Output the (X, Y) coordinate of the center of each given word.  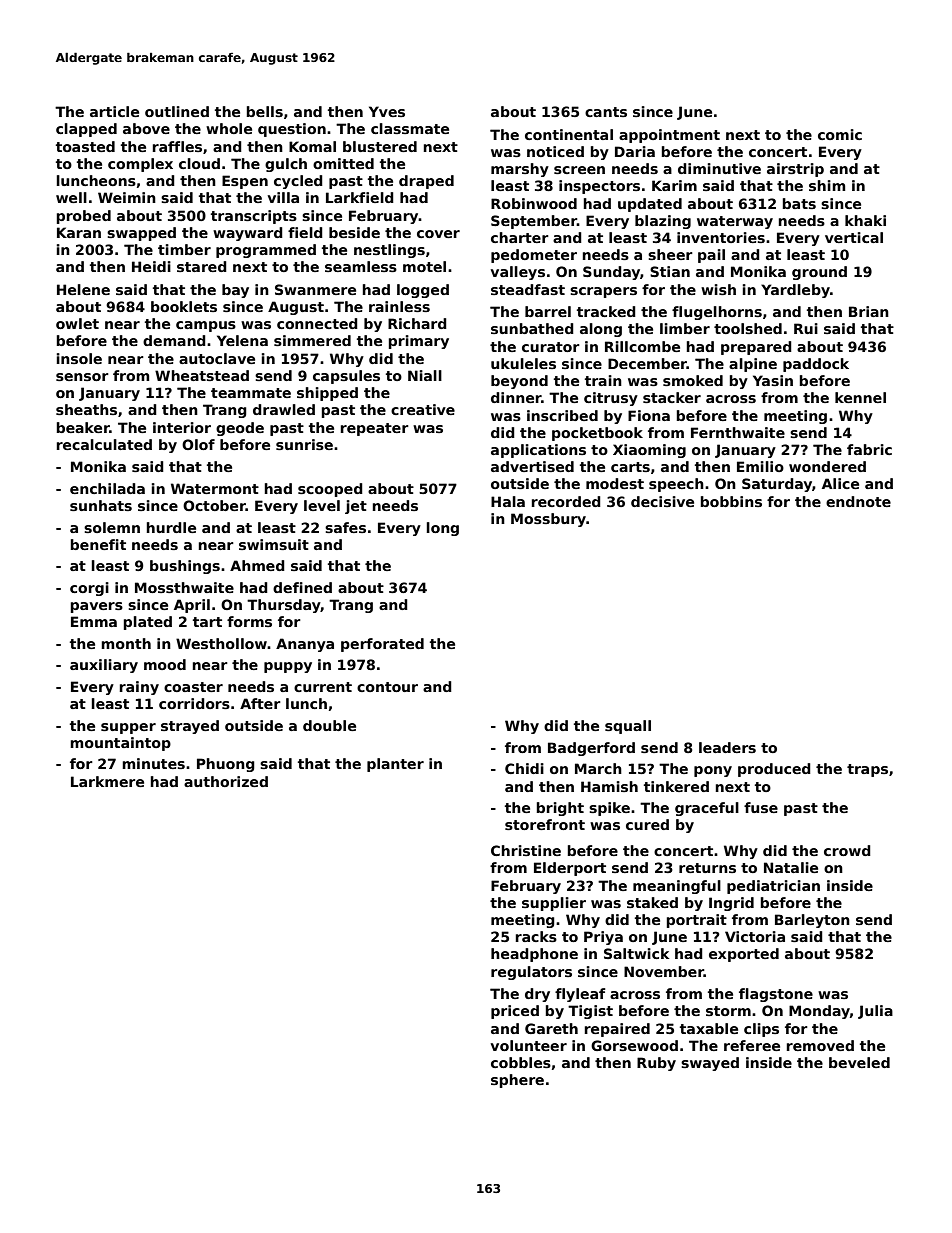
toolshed (748, 328)
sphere (517, 1081)
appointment (669, 136)
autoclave (217, 358)
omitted (343, 163)
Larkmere (107, 781)
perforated (382, 645)
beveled (859, 1062)
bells (264, 111)
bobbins (731, 501)
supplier (554, 904)
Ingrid (731, 904)
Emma (94, 621)
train (603, 380)
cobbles (521, 1062)
